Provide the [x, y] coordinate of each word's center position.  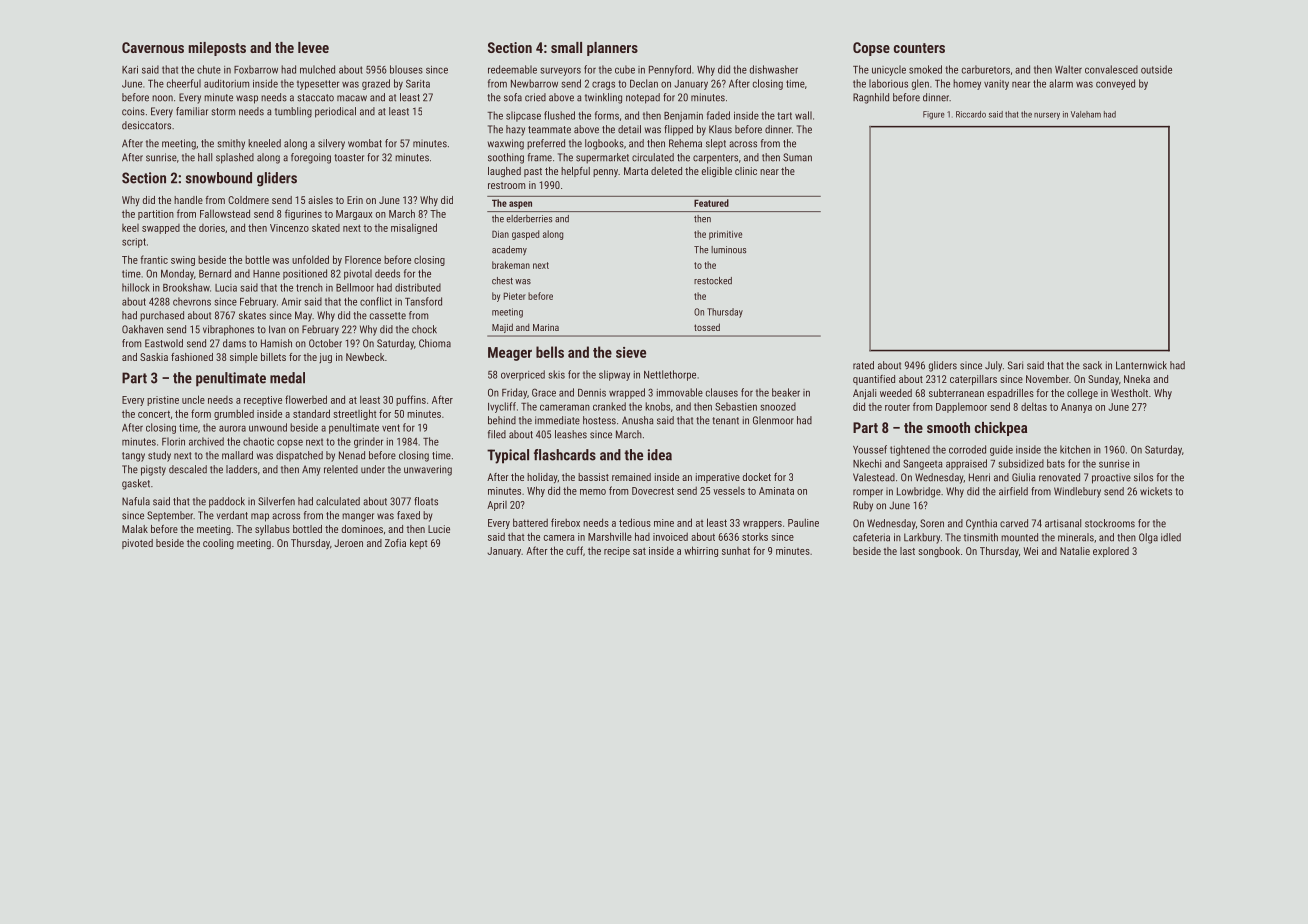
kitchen [1075, 449]
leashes [571, 434]
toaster [349, 158]
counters [919, 48]
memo [593, 492]
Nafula [136, 501]
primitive [725, 235]
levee [313, 47]
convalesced [1111, 69]
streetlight [354, 414]
